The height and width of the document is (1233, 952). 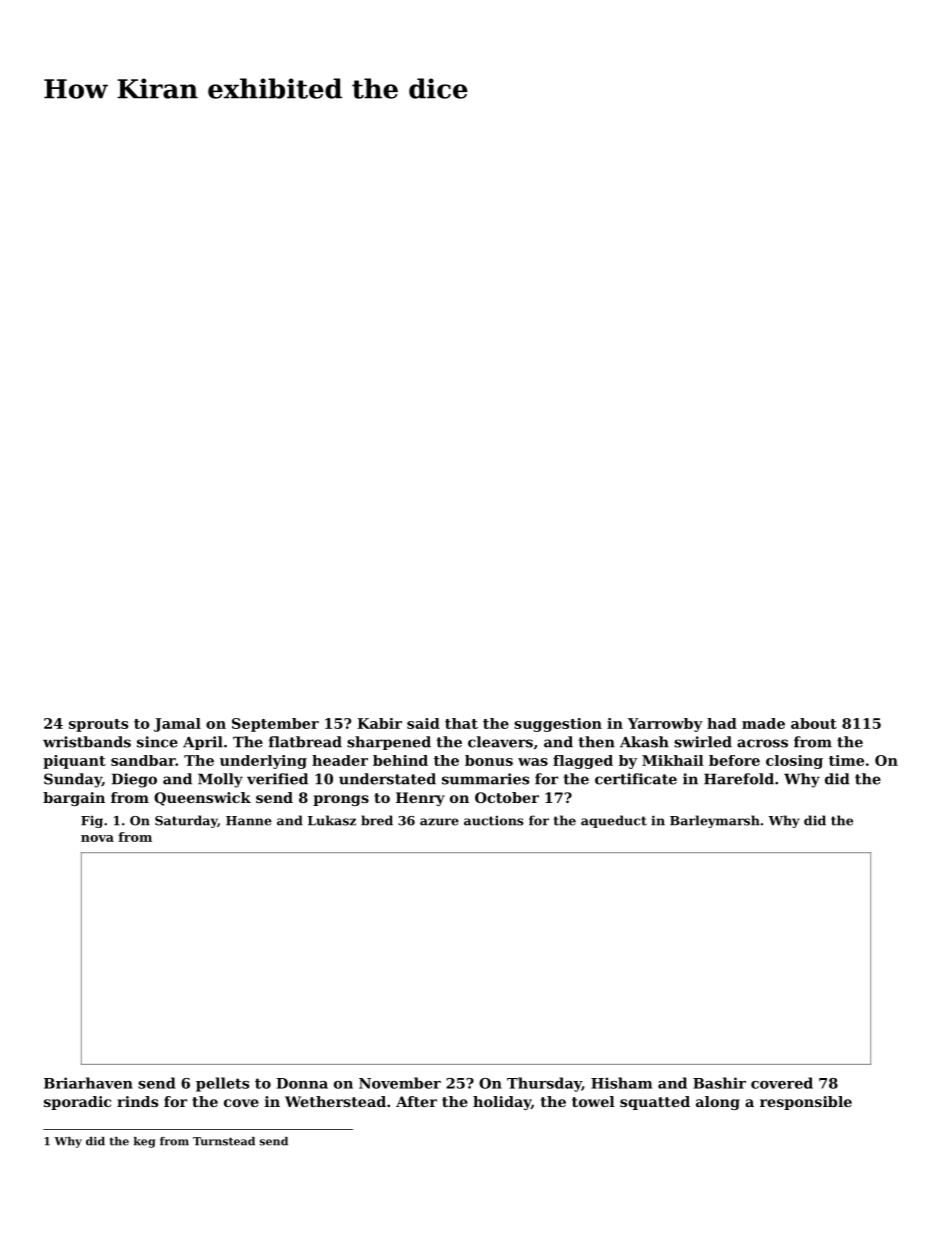 What do you see at coordinates (275, 725) in the document?
I see `September` at bounding box center [275, 725].
